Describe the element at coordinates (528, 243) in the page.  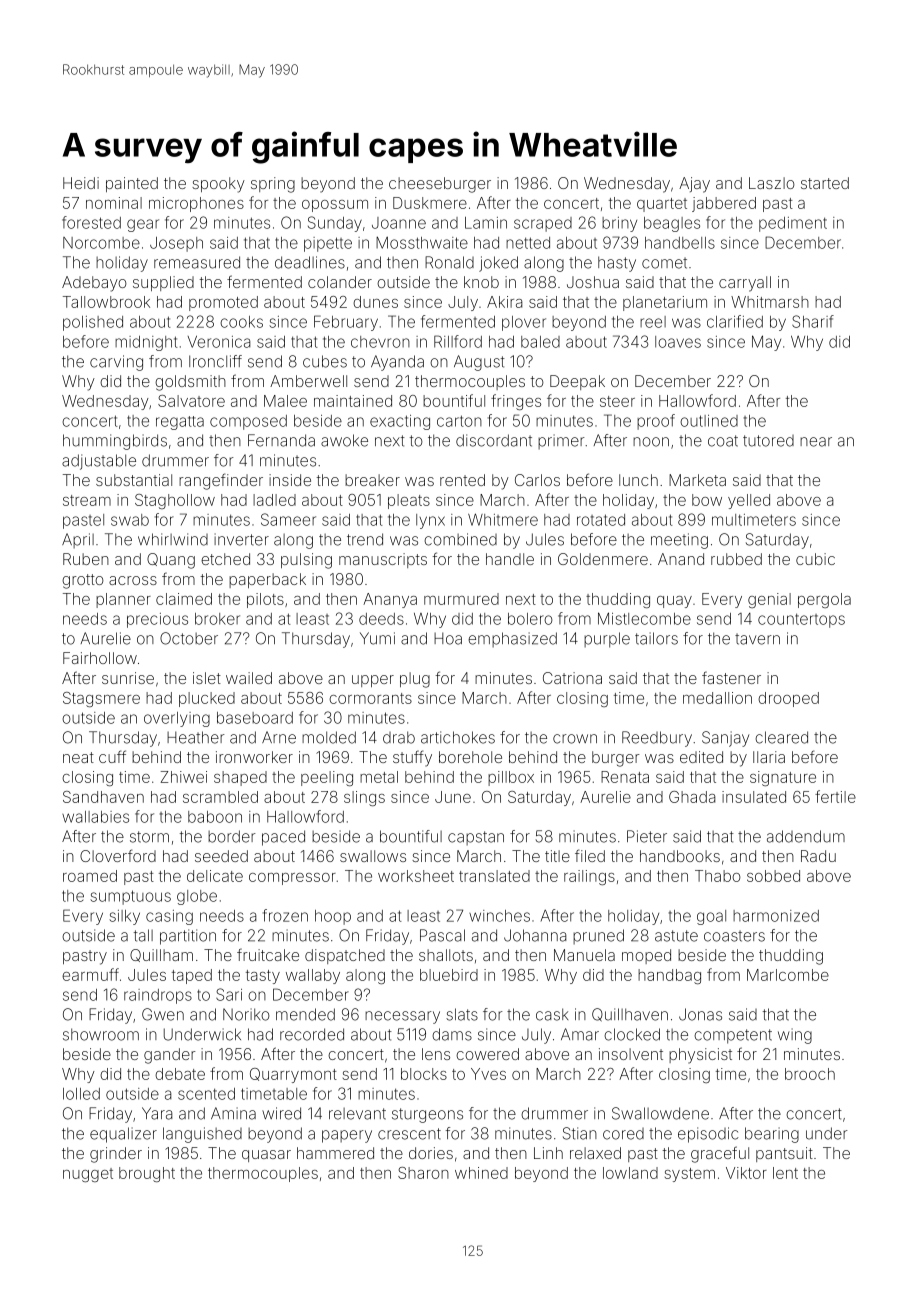
I see `netted` at that location.
